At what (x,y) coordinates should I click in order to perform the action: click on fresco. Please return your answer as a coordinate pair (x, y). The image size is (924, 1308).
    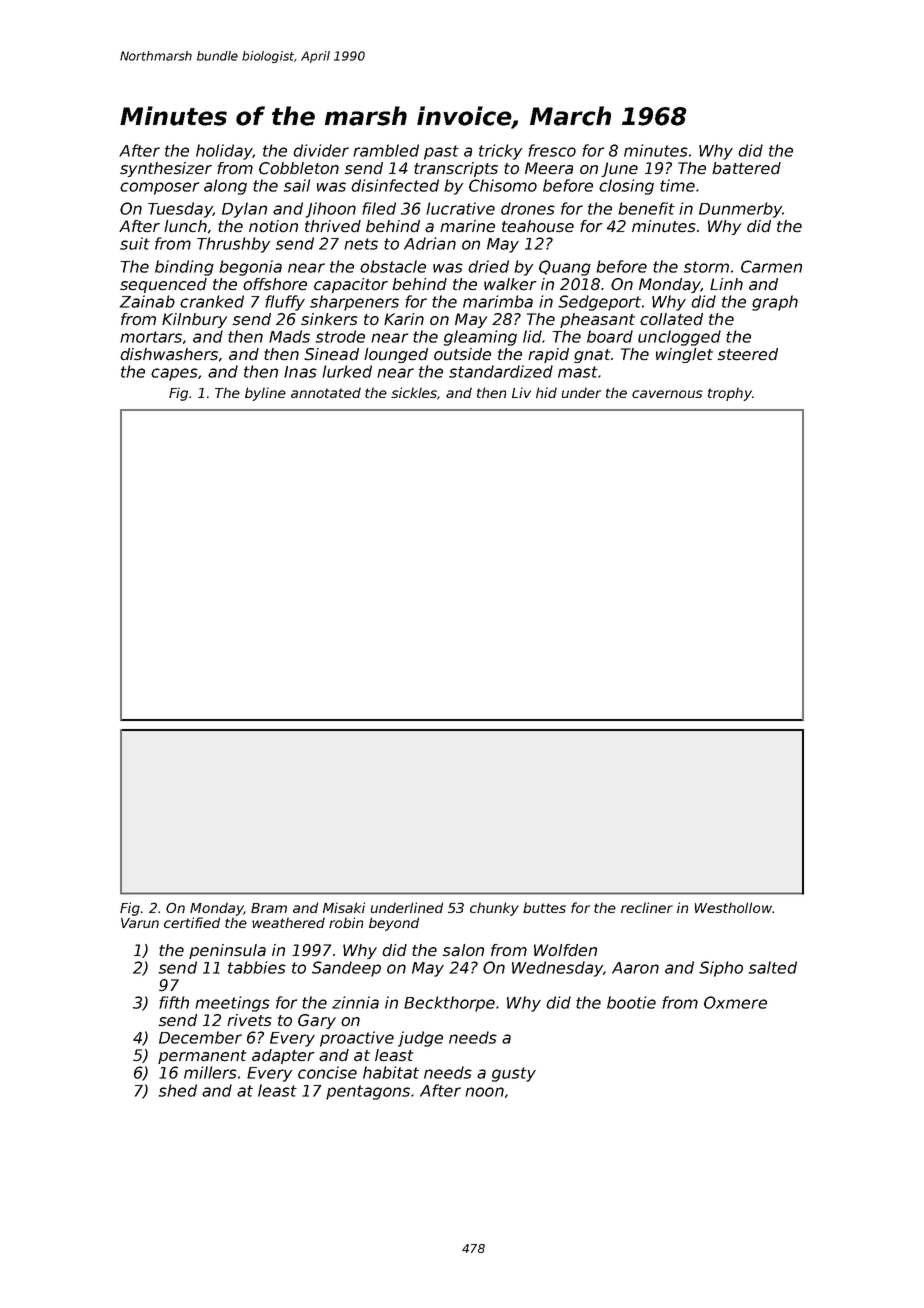
    Looking at the image, I should click on (552, 150).
